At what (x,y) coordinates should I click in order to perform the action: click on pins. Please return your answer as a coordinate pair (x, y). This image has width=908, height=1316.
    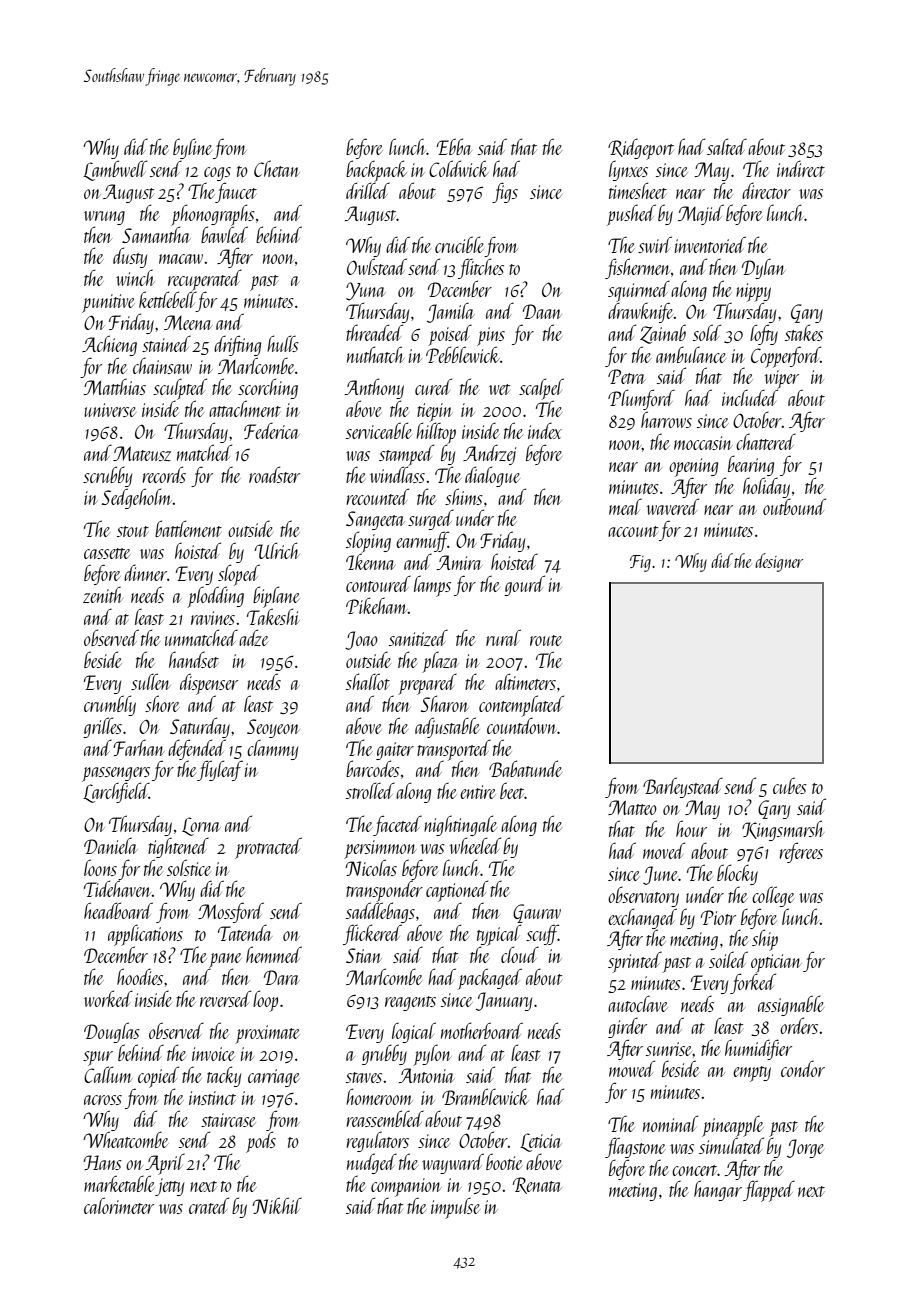
    Looking at the image, I should click on (491, 336).
